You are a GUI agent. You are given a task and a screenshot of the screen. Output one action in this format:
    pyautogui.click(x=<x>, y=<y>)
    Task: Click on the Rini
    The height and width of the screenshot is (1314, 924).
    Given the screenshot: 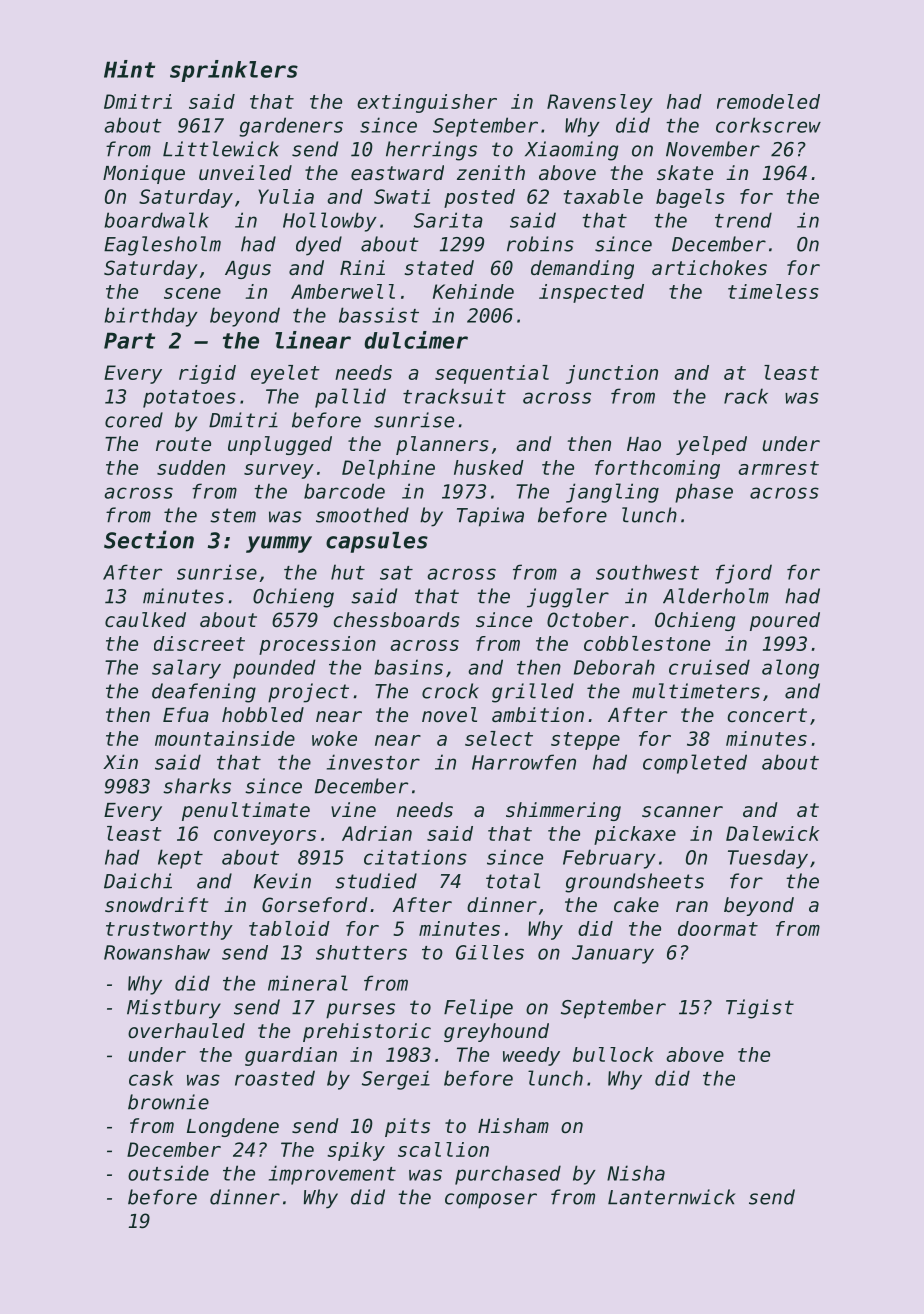 What is the action you would take?
    pyautogui.click(x=362, y=267)
